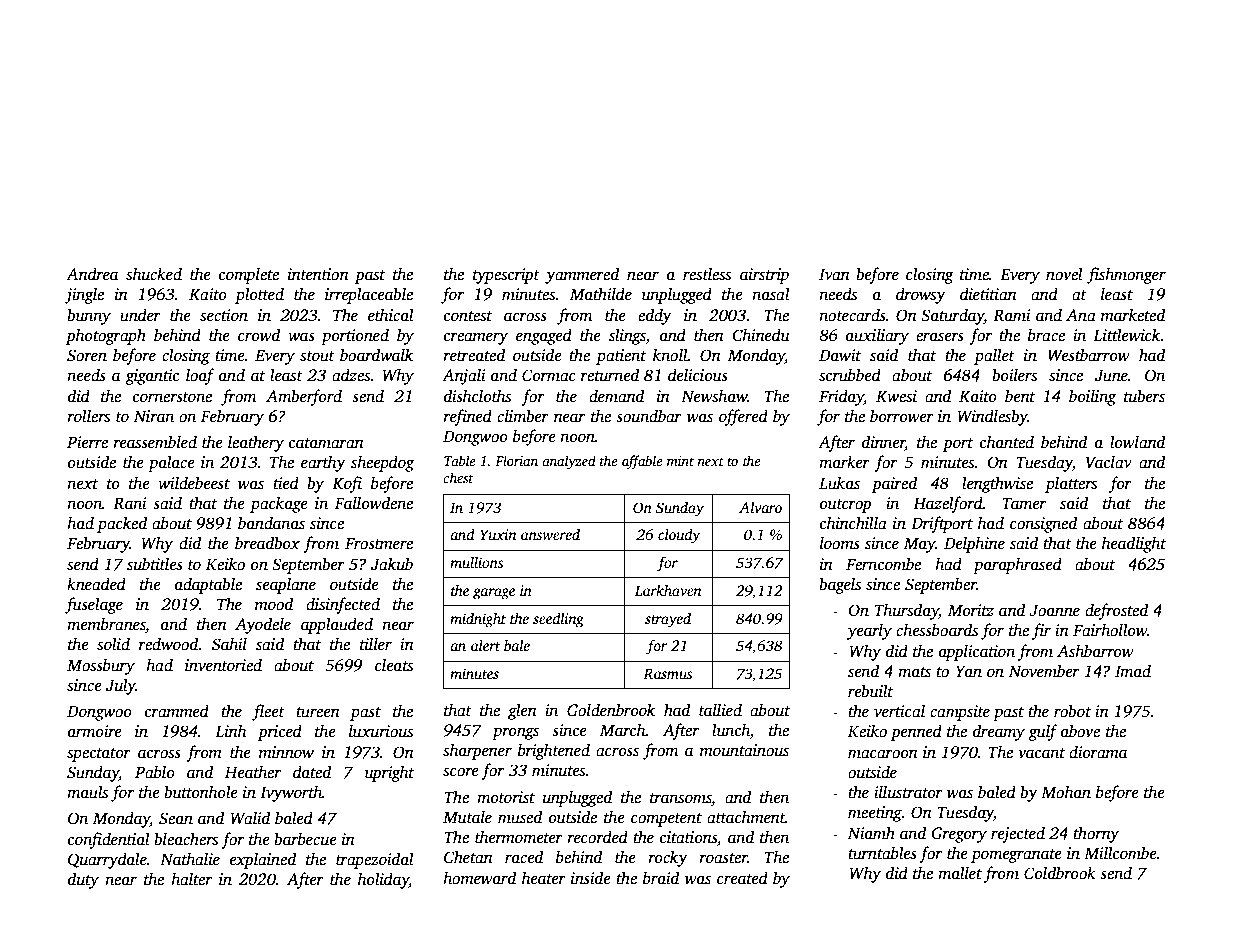 This image has width=1233, height=952. What do you see at coordinates (720, 710) in the image?
I see `tallied` at bounding box center [720, 710].
